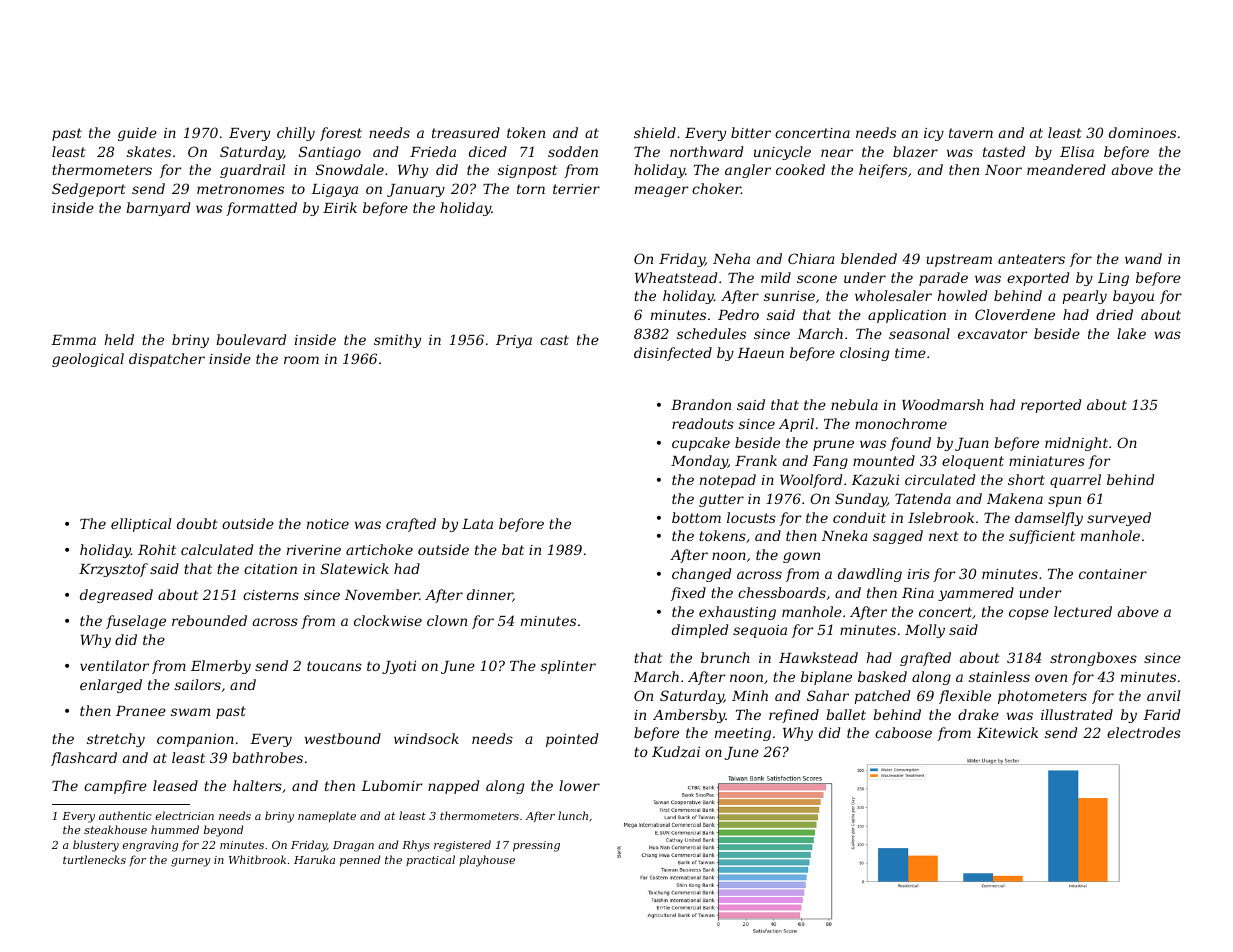 Image resolution: width=1233 pixels, height=952 pixels. What do you see at coordinates (701, 404) in the image?
I see `Brandon` at bounding box center [701, 404].
